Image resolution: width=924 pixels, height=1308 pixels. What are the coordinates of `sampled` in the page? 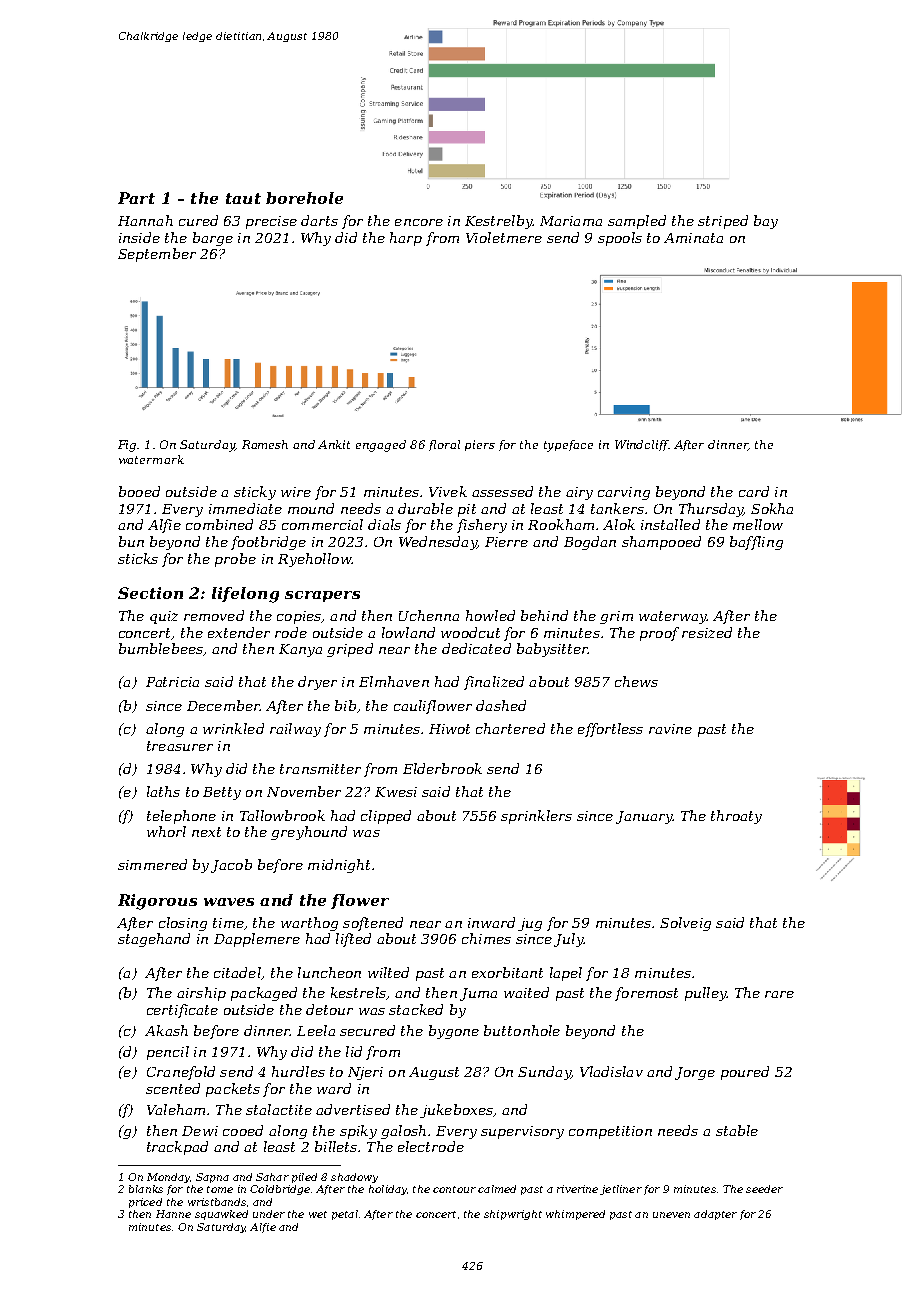 It's located at (637, 222).
